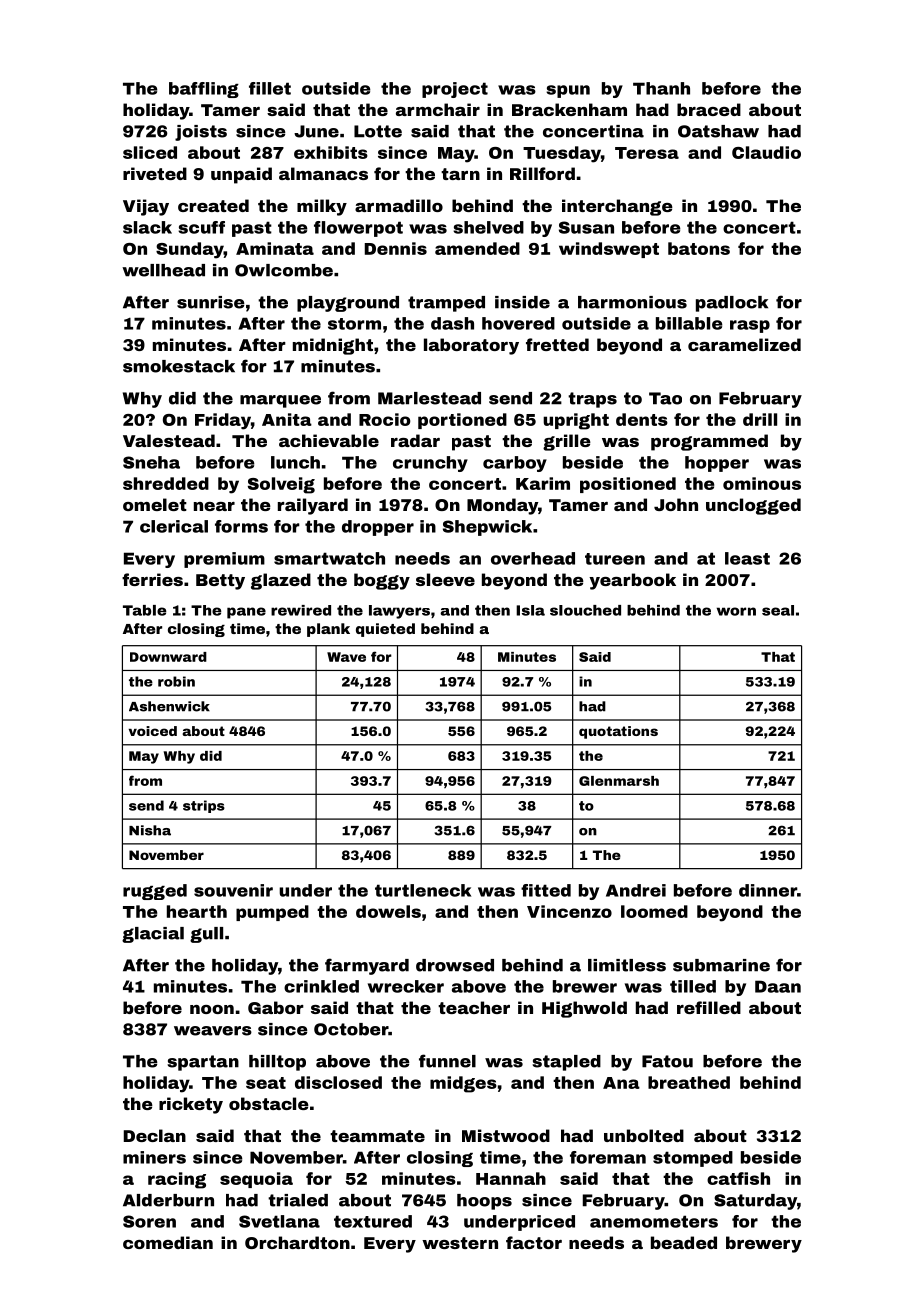 This image has height=1308, width=924. What do you see at coordinates (385, 630) in the image?
I see `quieted` at bounding box center [385, 630].
